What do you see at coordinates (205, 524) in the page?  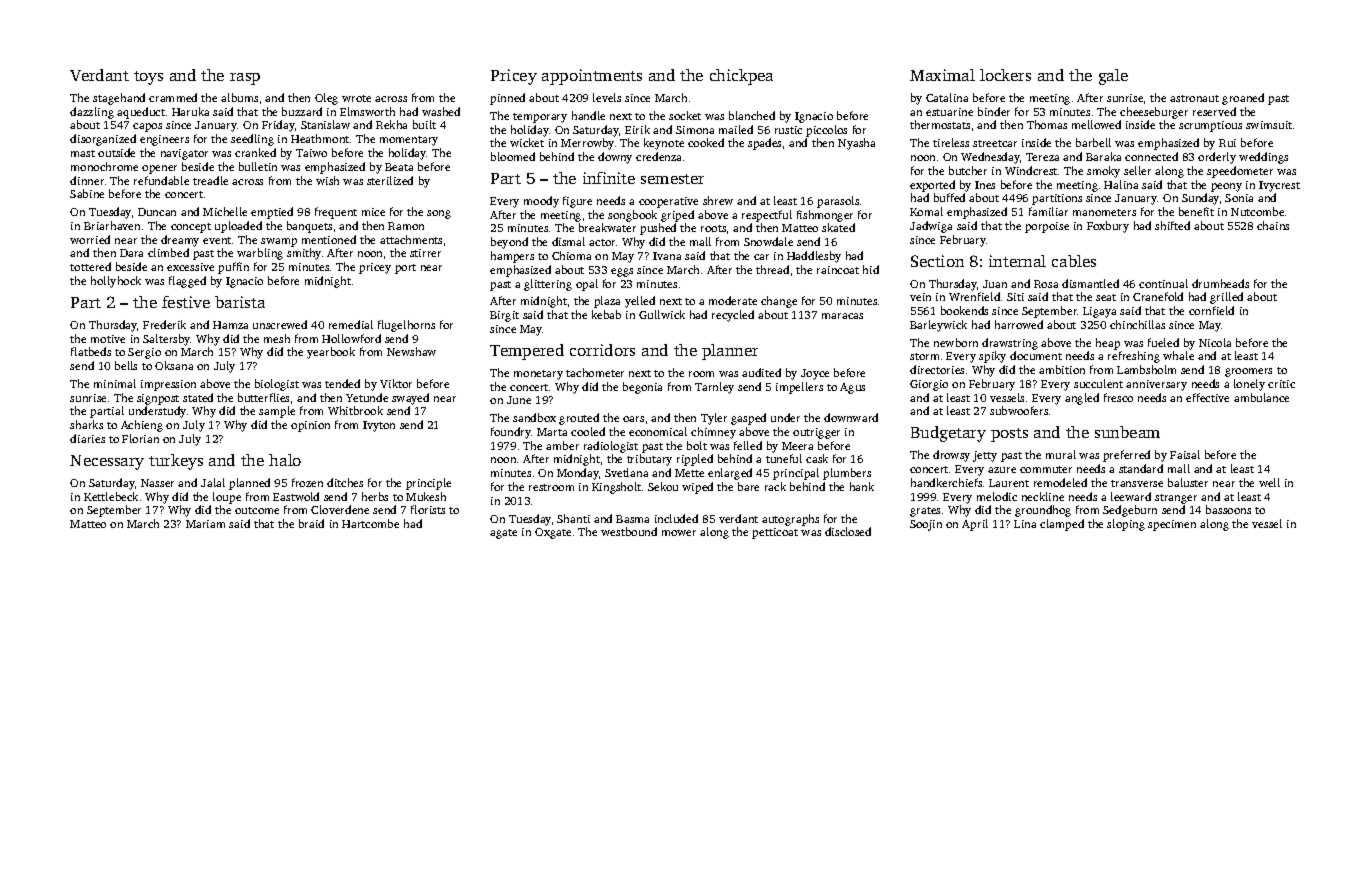 I see `Mariam` at bounding box center [205, 524].
